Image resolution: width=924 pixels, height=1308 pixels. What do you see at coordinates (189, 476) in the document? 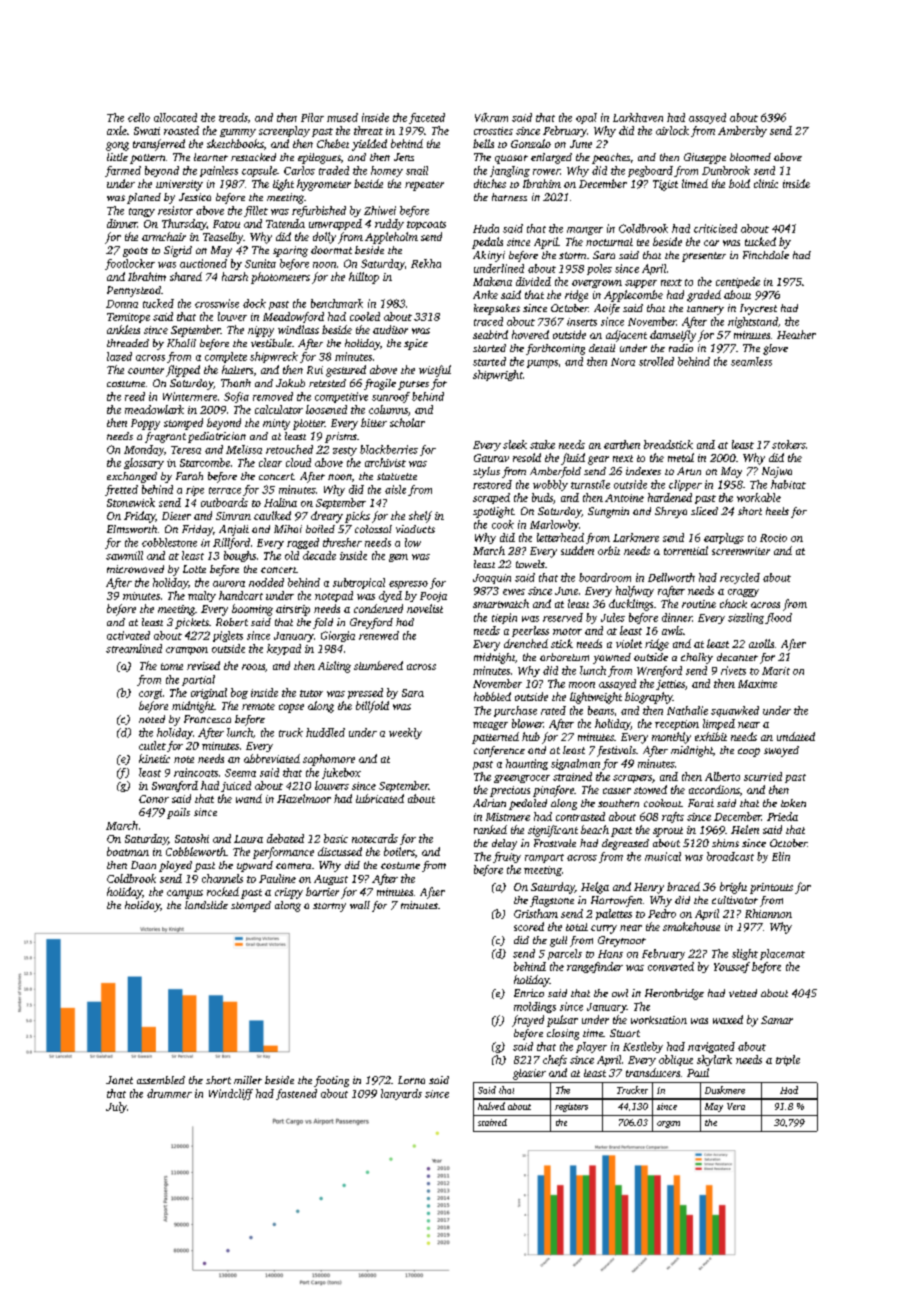
I see `Farah` at bounding box center [189, 476].
